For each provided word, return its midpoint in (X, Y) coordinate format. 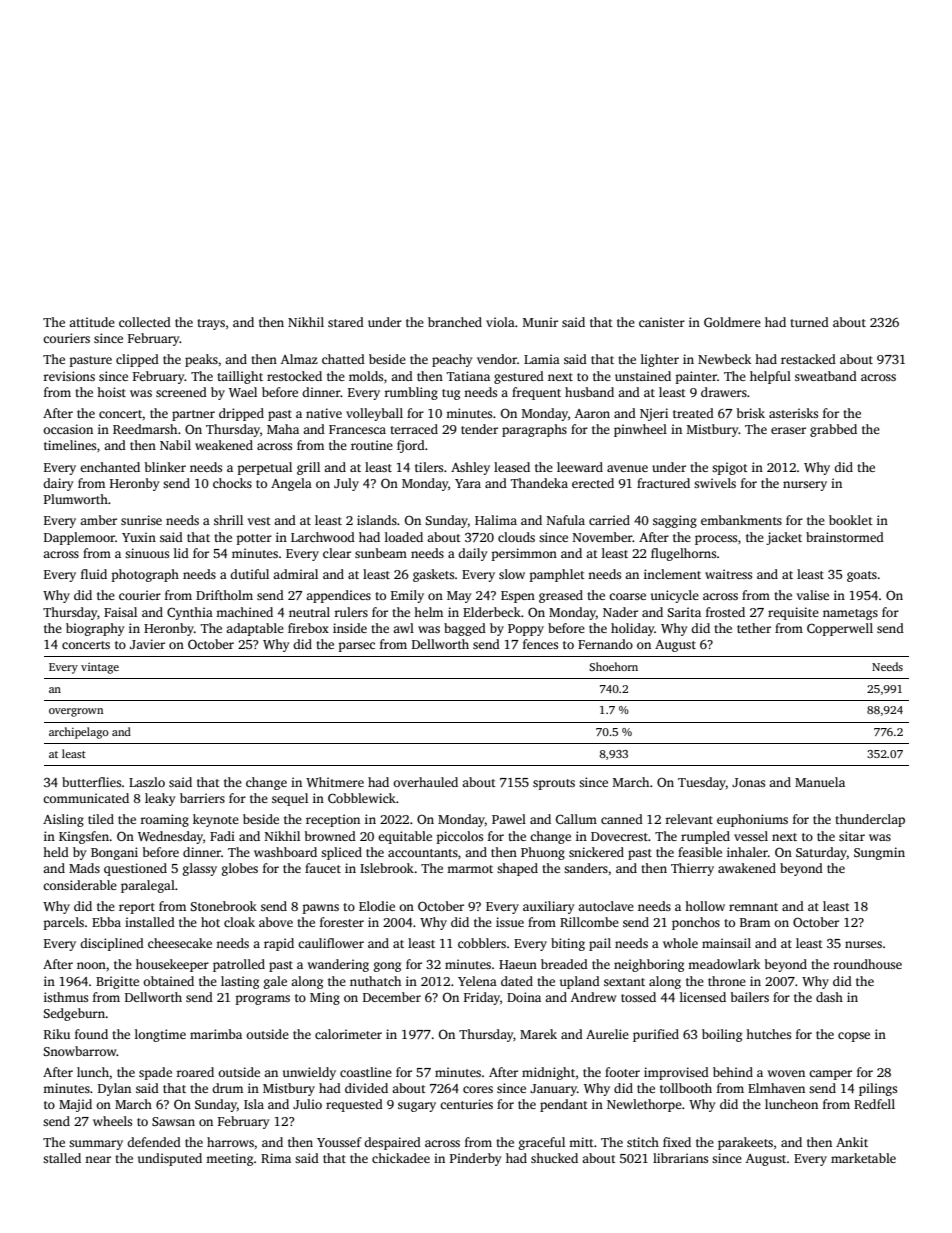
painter (696, 377)
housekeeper (172, 965)
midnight (548, 1073)
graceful (542, 1143)
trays (211, 324)
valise (813, 595)
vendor (497, 359)
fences (540, 644)
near (98, 1159)
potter (254, 539)
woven (786, 1073)
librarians (680, 1158)
